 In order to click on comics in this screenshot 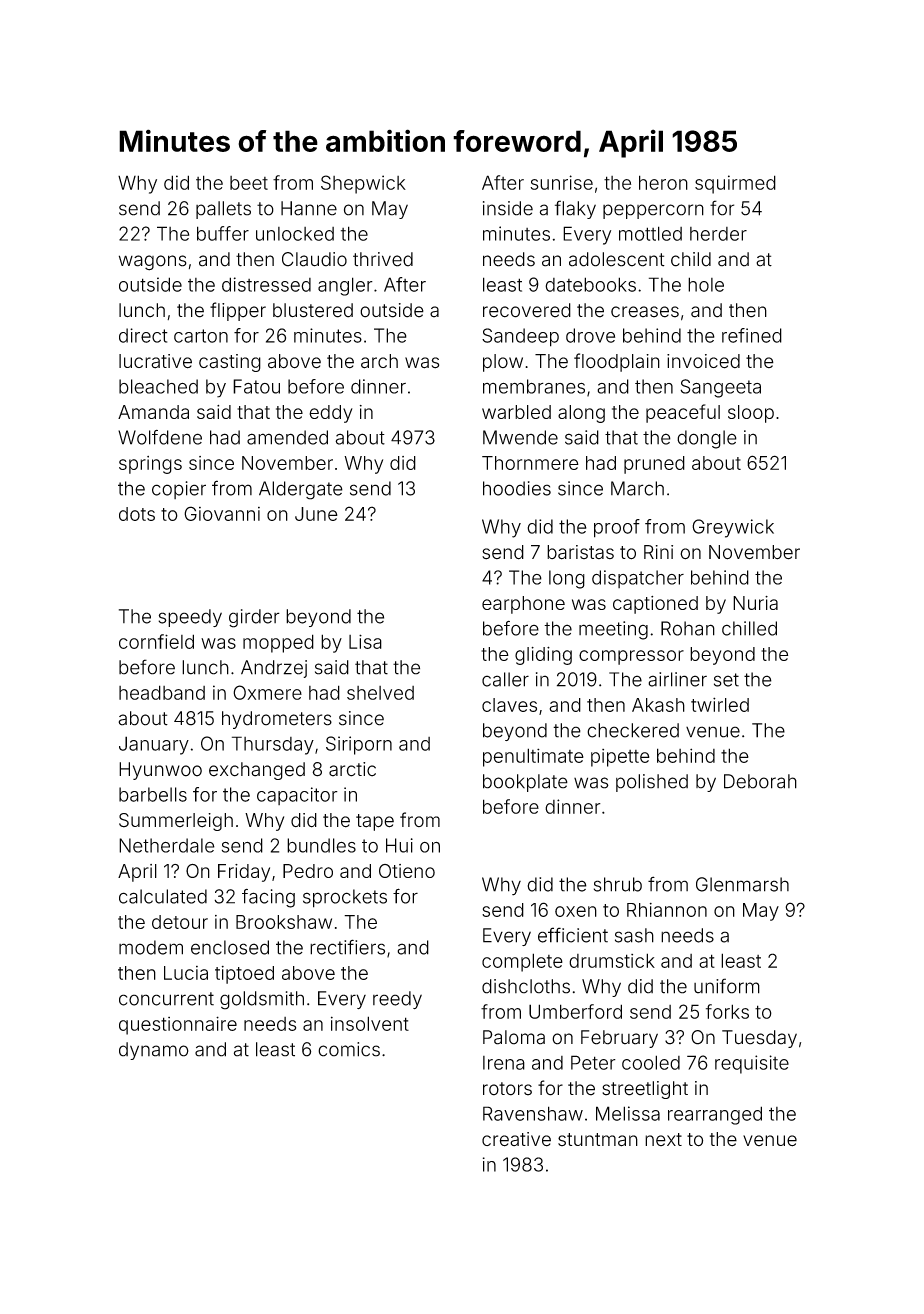, I will do `click(349, 1049)`.
